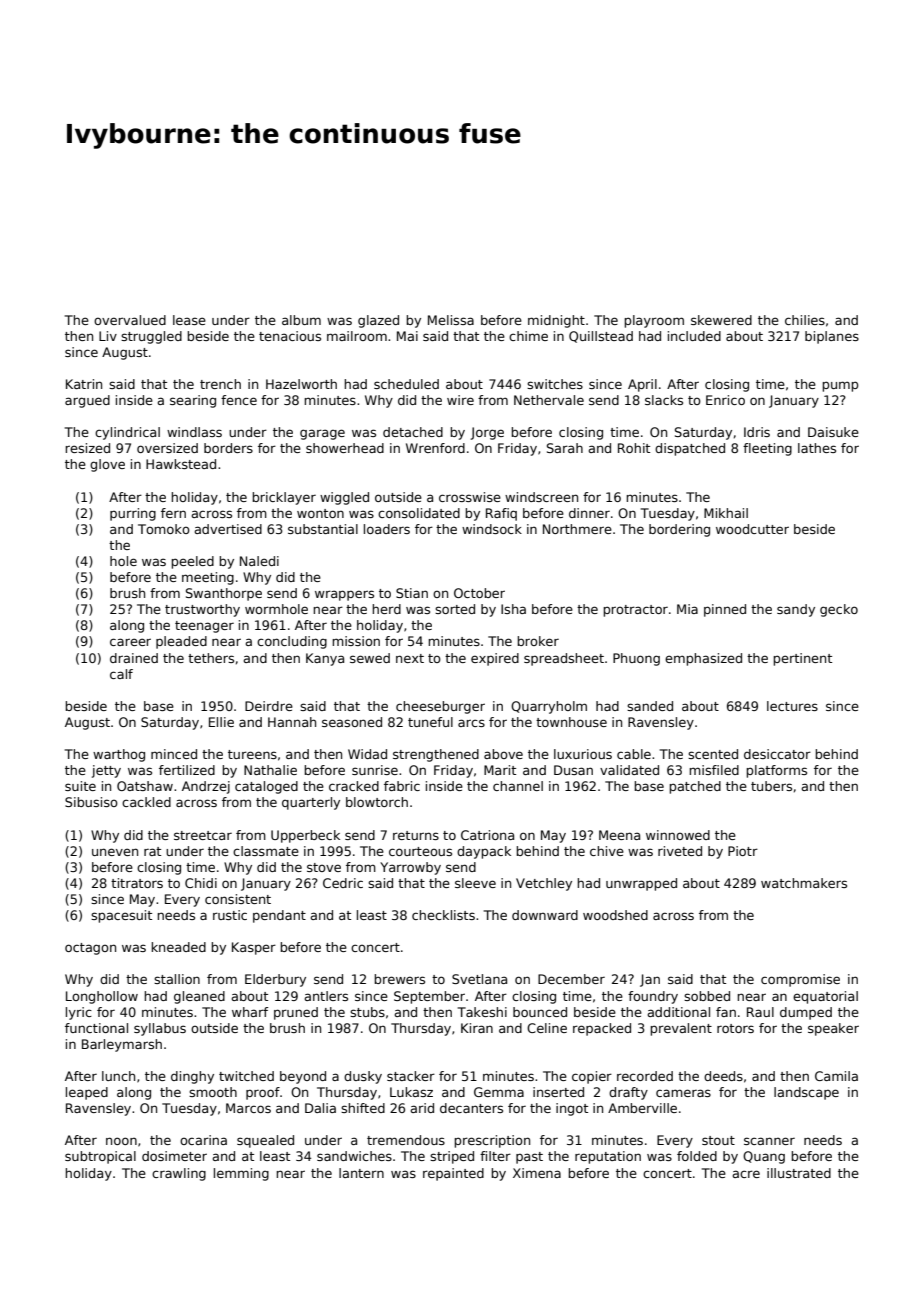 The width and height of the document is (924, 1314). What do you see at coordinates (121, 916) in the document?
I see `spacesuit` at bounding box center [121, 916].
